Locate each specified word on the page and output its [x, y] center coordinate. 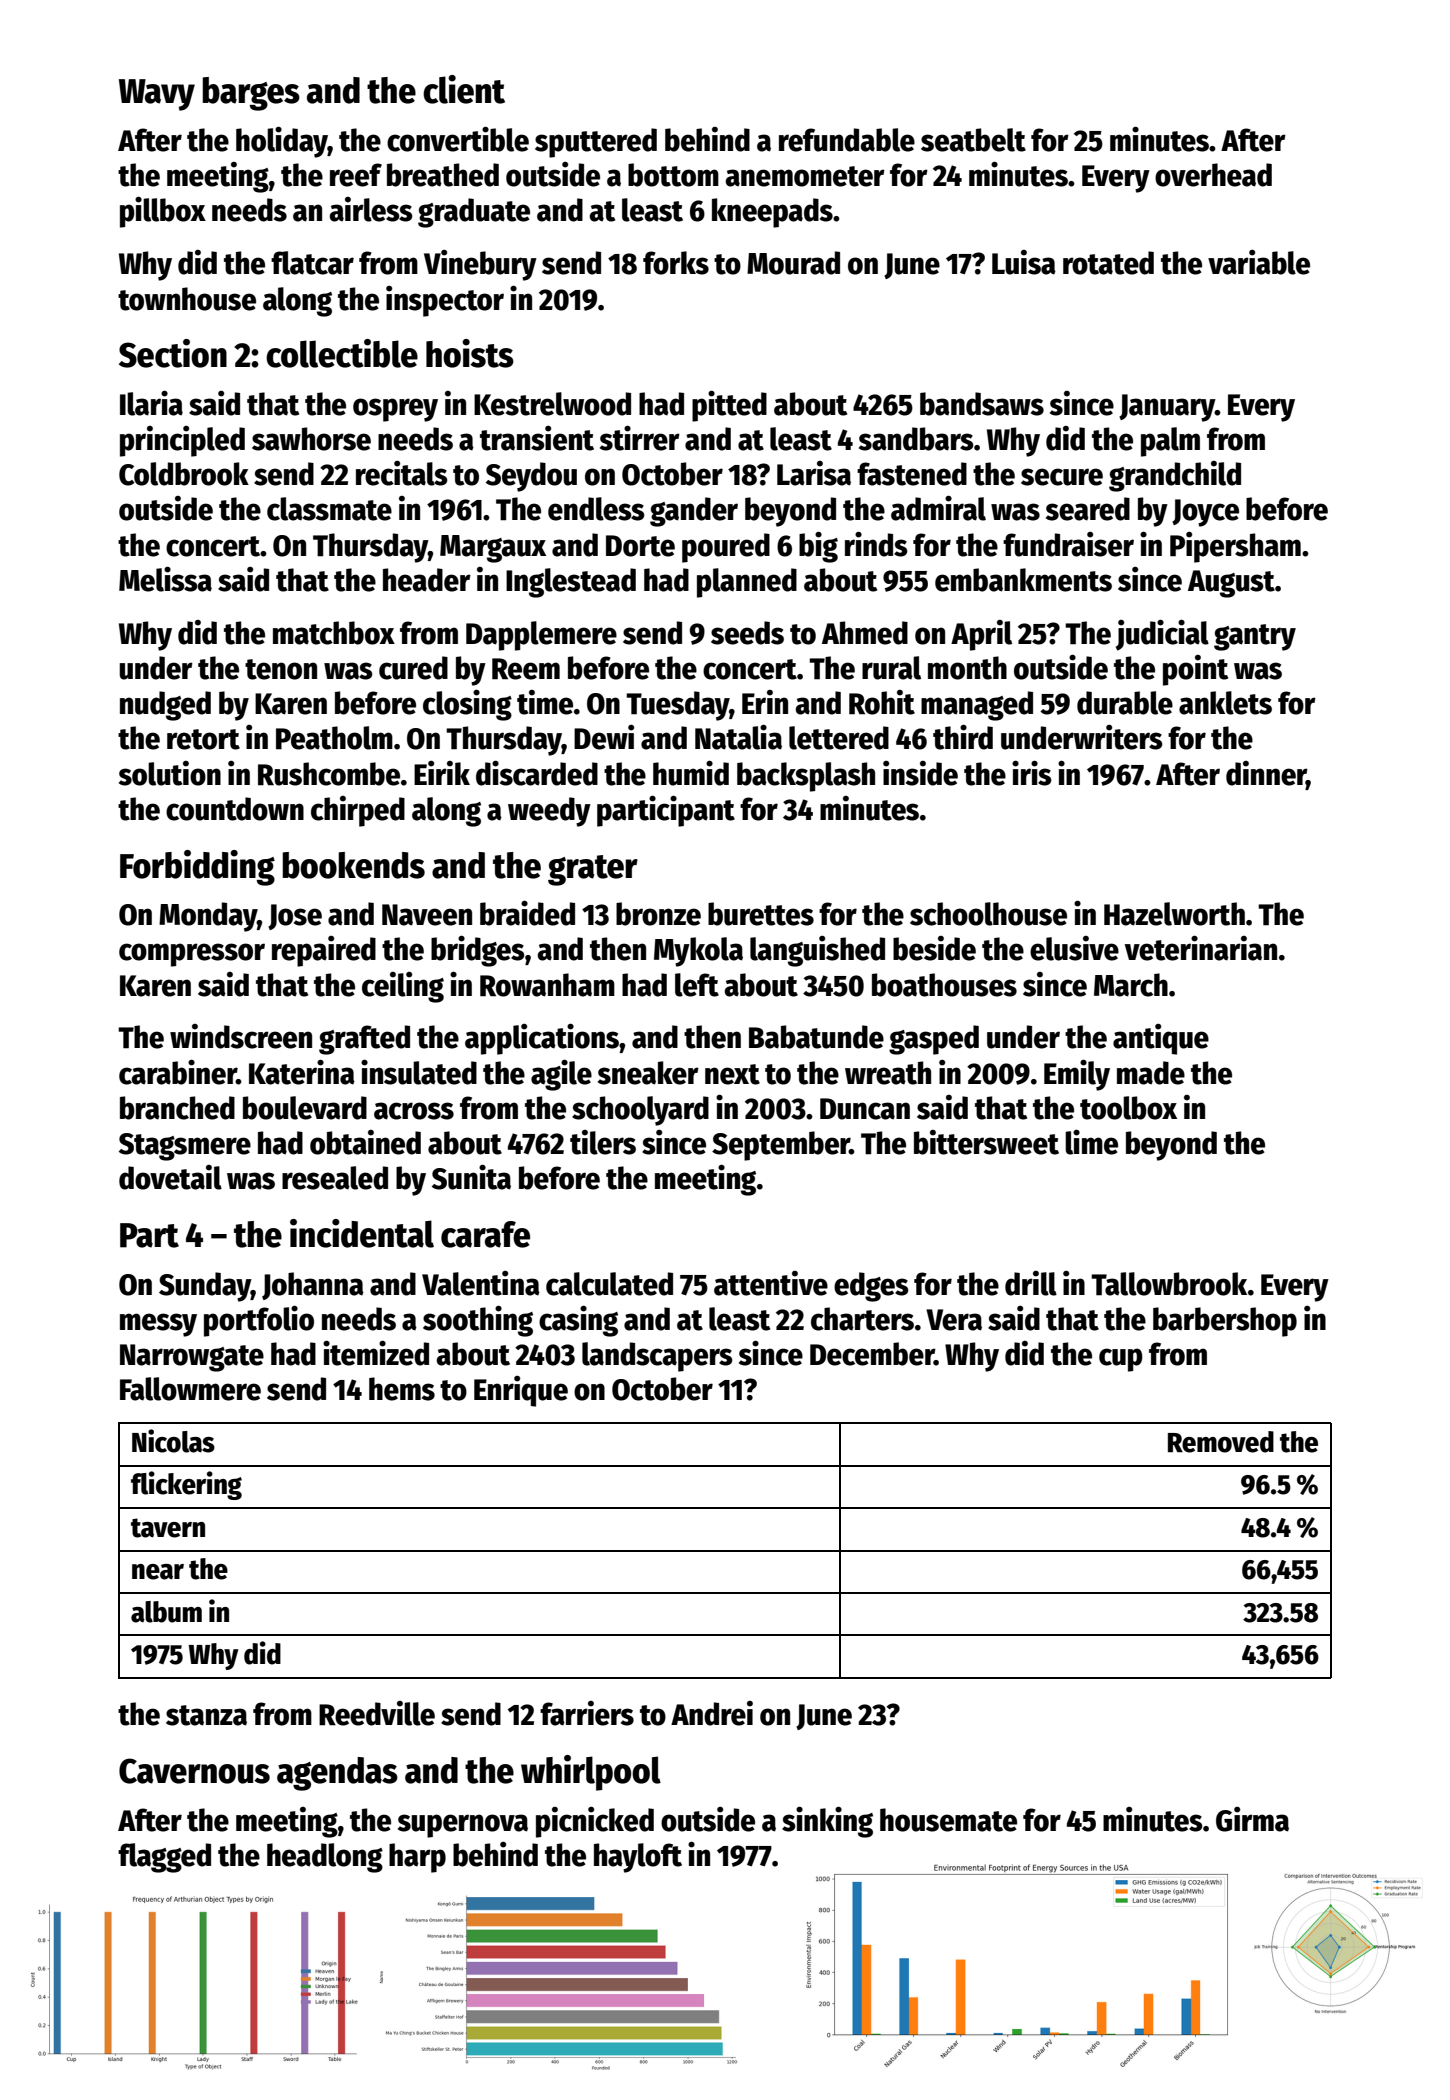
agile [561, 1075]
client [464, 89]
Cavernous [194, 1771]
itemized [376, 1353]
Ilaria [151, 403]
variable [1259, 262]
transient [537, 438]
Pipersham [1235, 547]
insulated [419, 1072]
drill [1031, 1283]
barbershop [1225, 1322]
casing [578, 1321]
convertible [458, 139]
